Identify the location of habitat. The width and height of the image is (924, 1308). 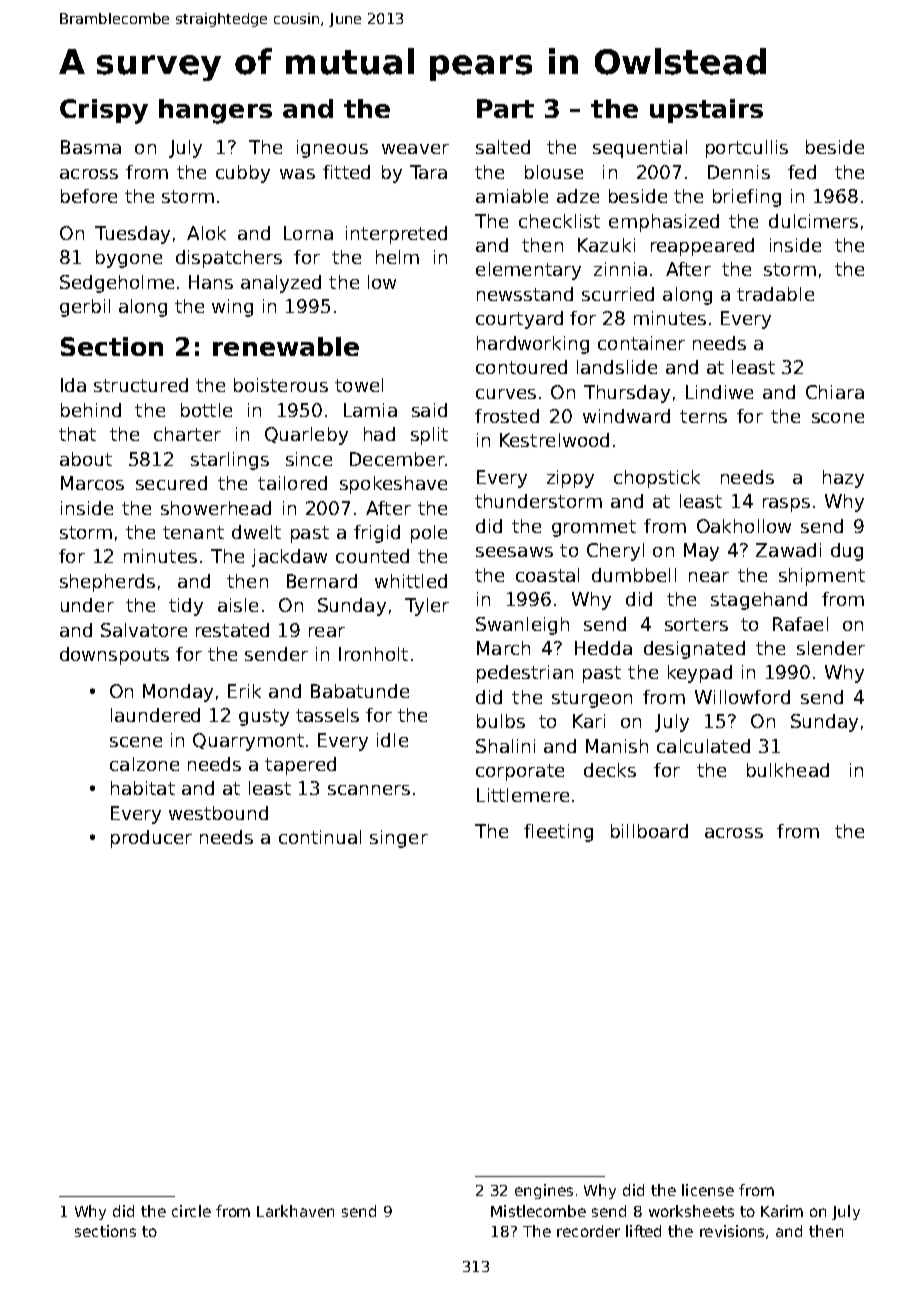
(143, 788).
